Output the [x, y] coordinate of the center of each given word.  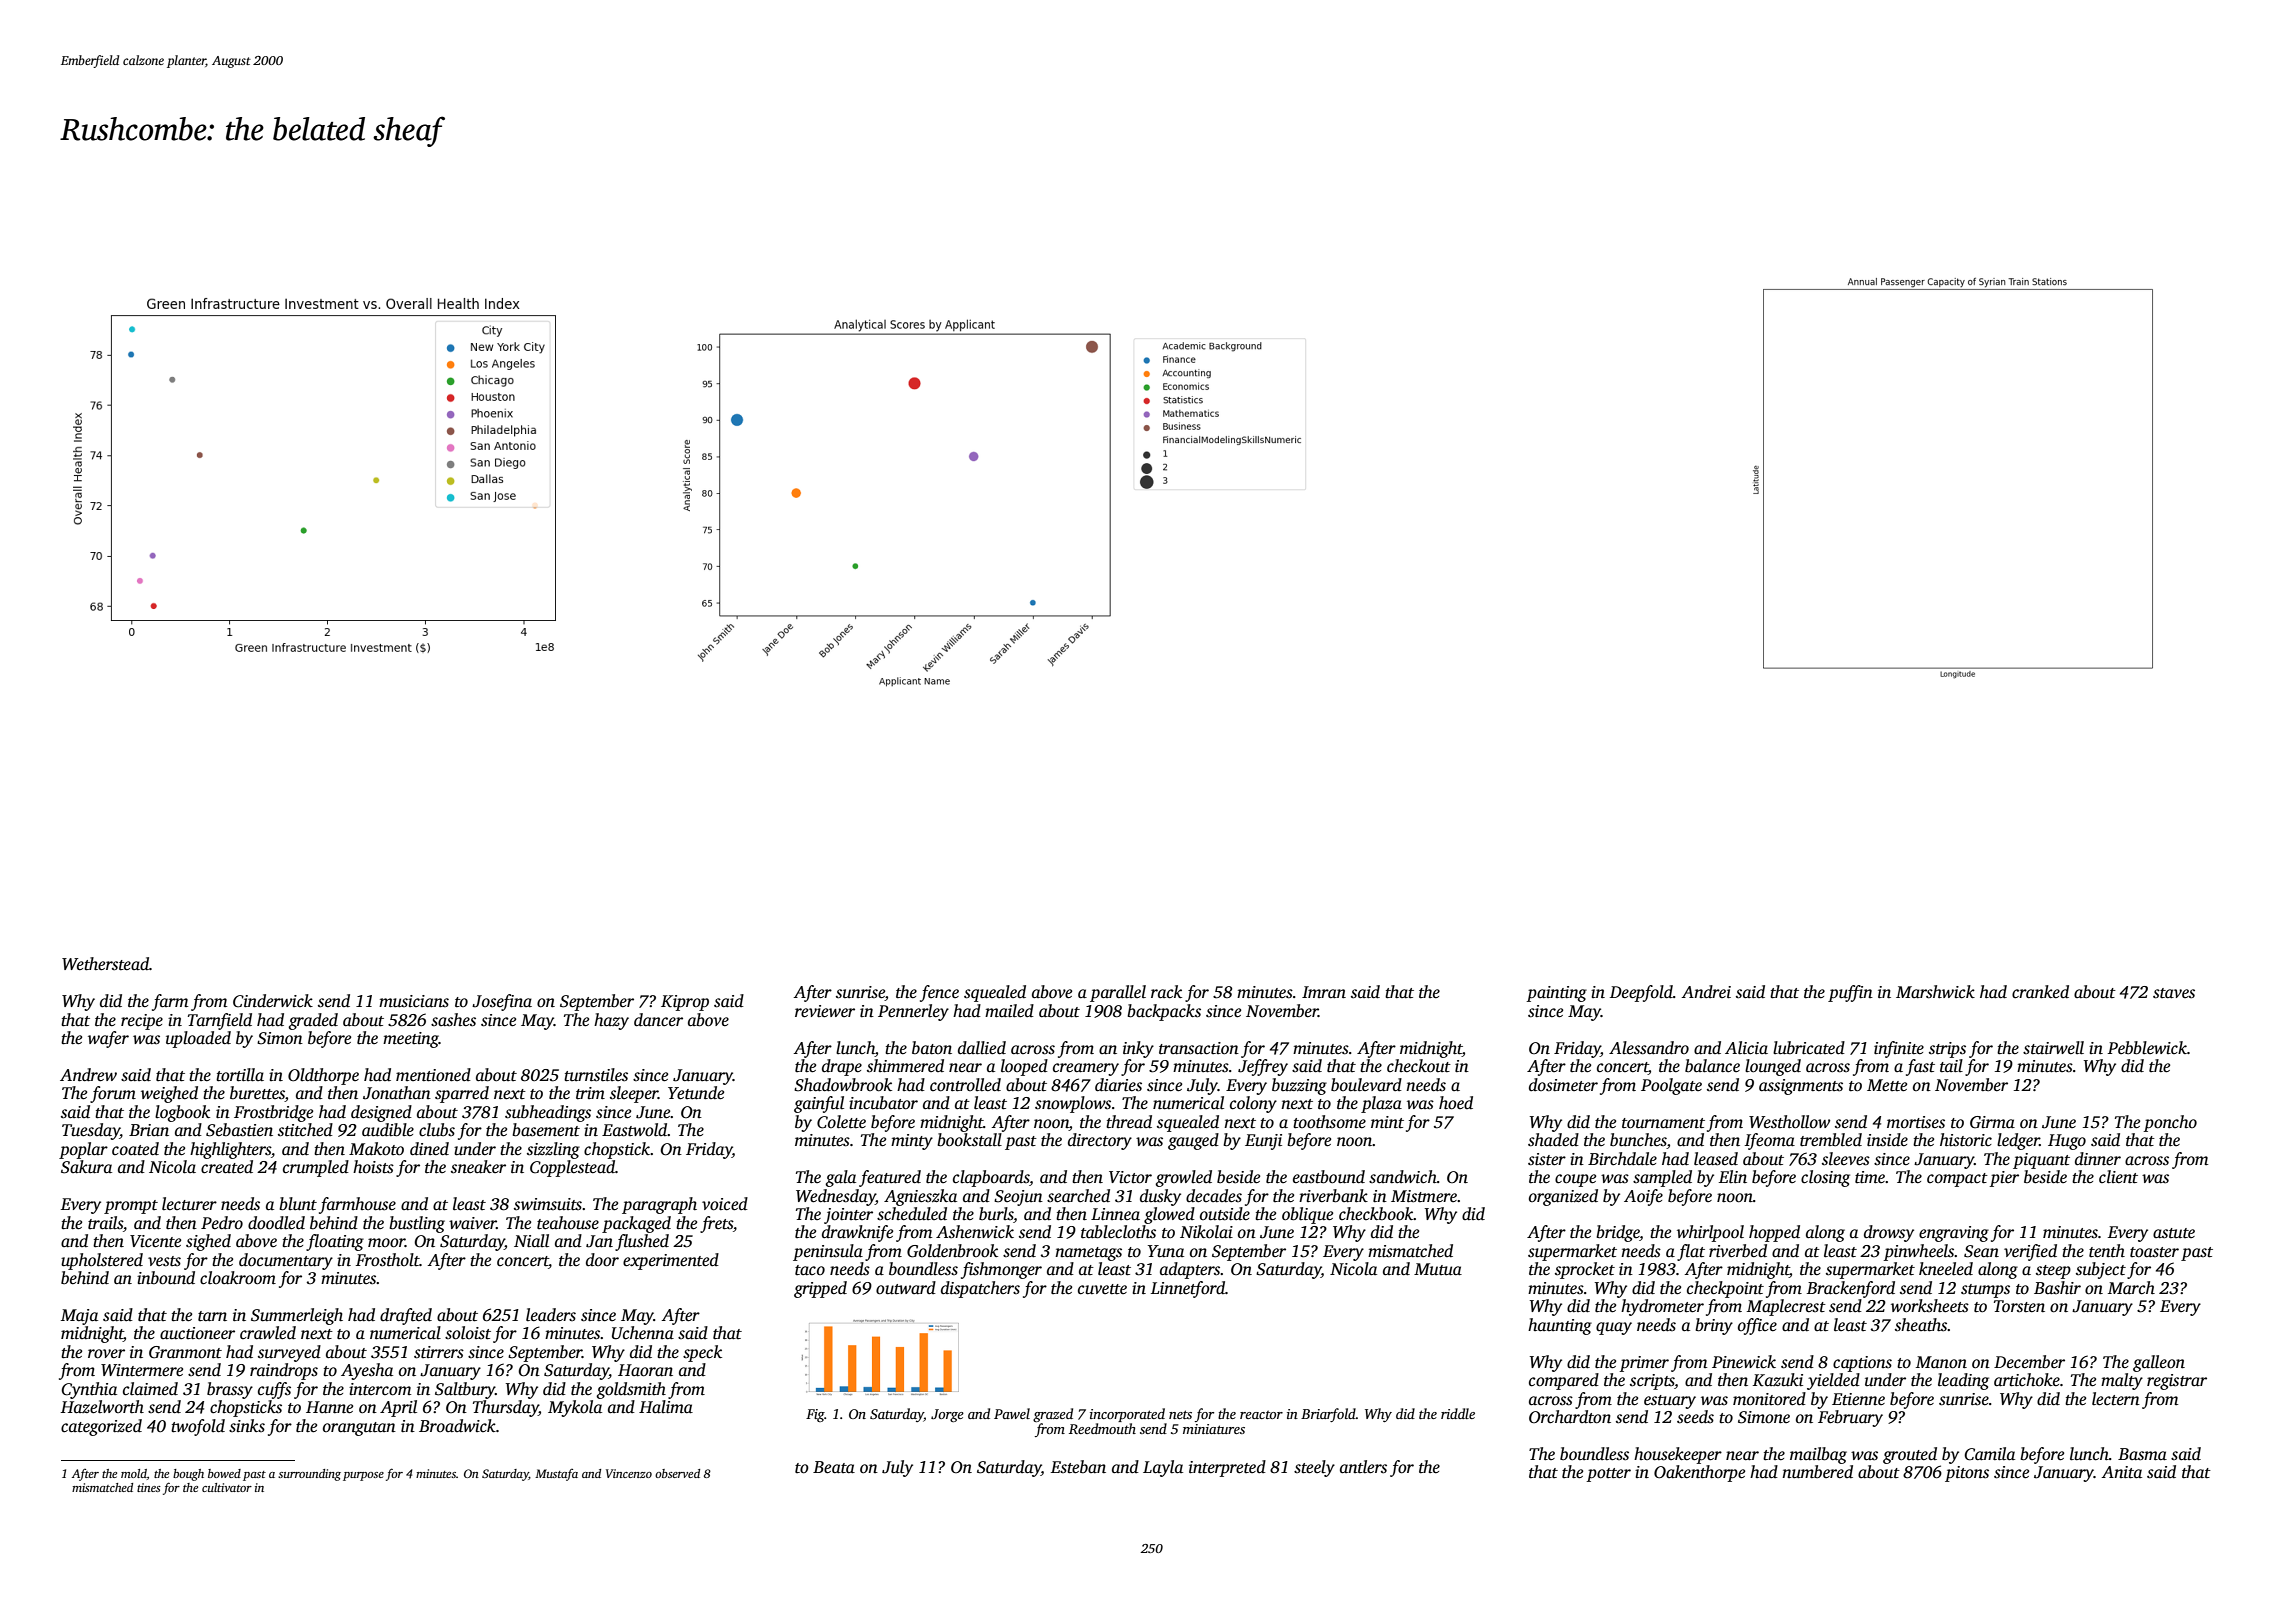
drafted [406, 1316]
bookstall [969, 1140]
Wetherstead [105, 964]
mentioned [433, 1075]
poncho [2170, 1123]
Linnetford [1188, 1289]
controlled [965, 1085]
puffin [1850, 993]
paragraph [659, 1205]
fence [939, 993]
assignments [1801, 1087]
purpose [363, 1476]
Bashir [2057, 1287]
